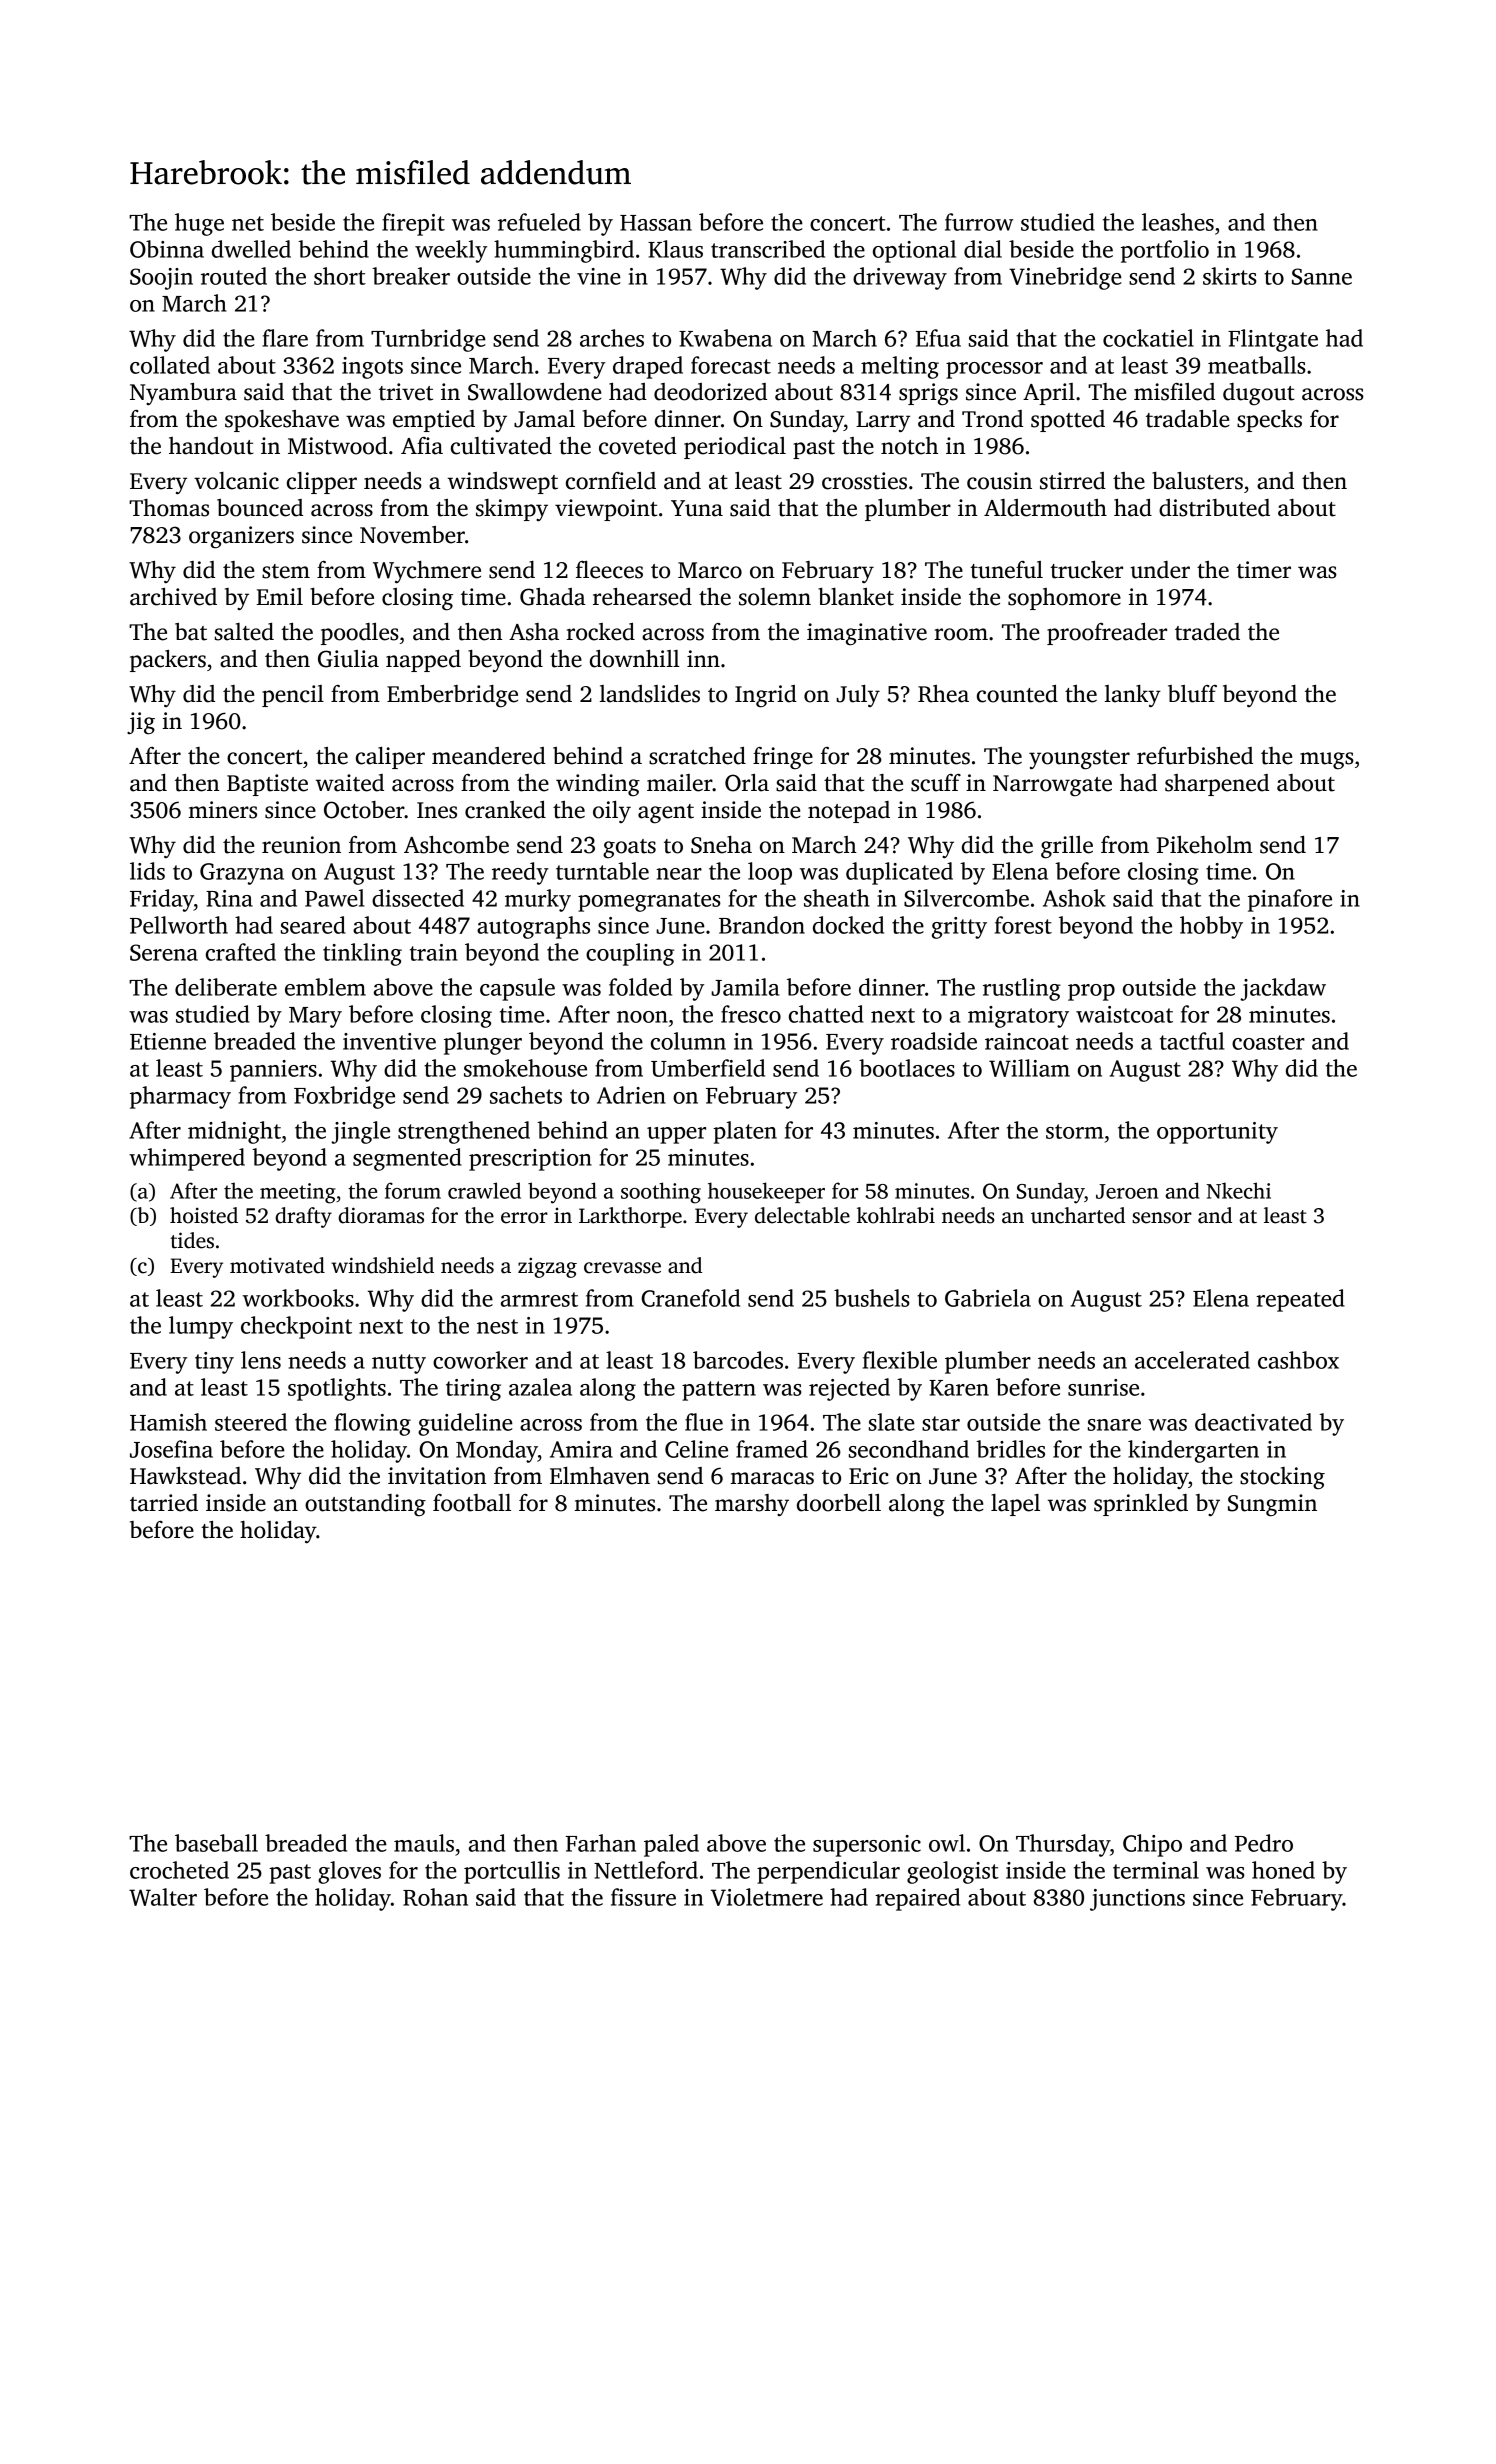  I want to click on Pedro, so click(1264, 1843).
